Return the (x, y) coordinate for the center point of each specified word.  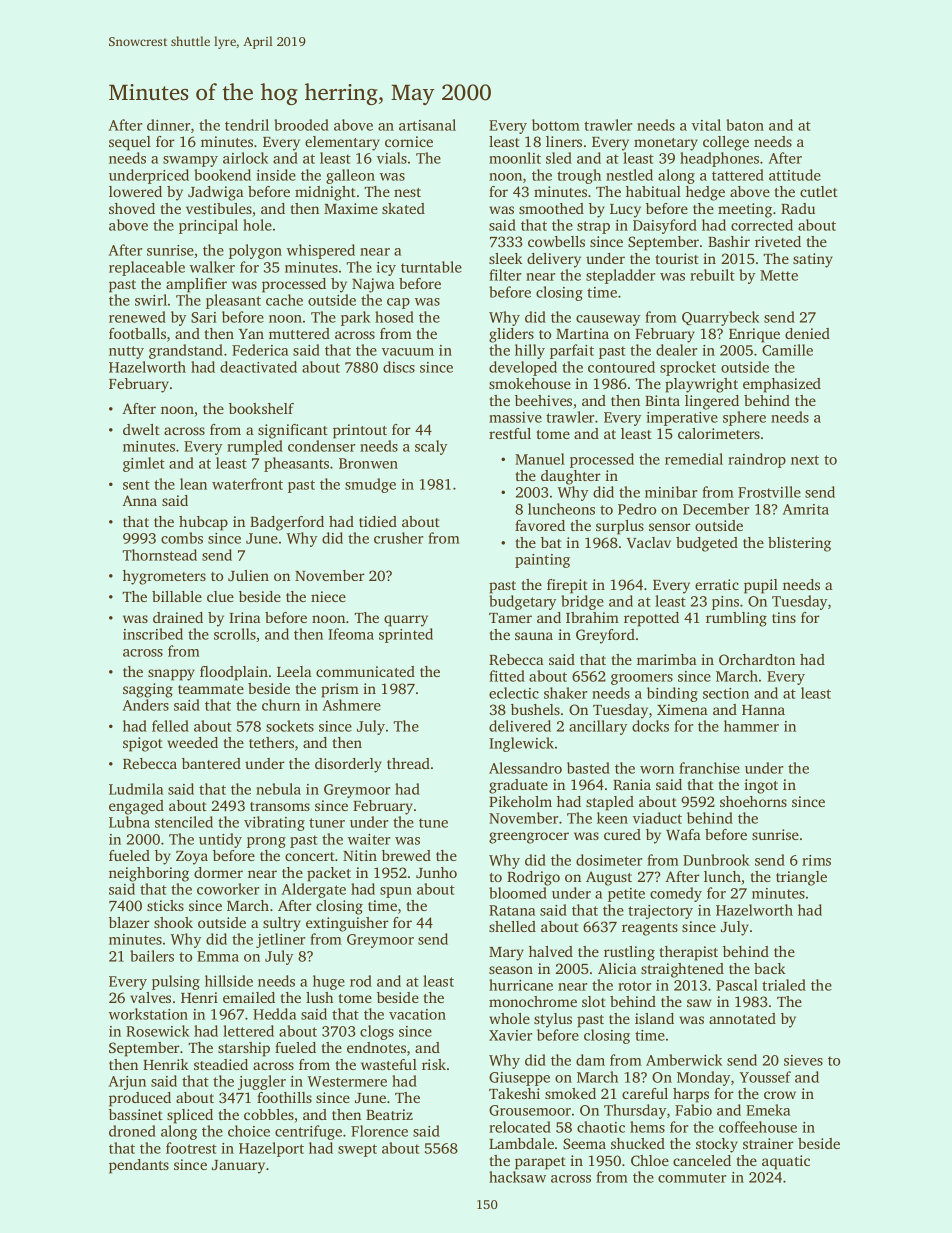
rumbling (736, 619)
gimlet (144, 464)
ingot (761, 786)
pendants (139, 1166)
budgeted (707, 544)
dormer (218, 872)
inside (276, 175)
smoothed (551, 208)
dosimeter (609, 860)
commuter (692, 1178)
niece (328, 596)
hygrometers (164, 577)
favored (540, 525)
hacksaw (517, 1177)
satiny (813, 260)
